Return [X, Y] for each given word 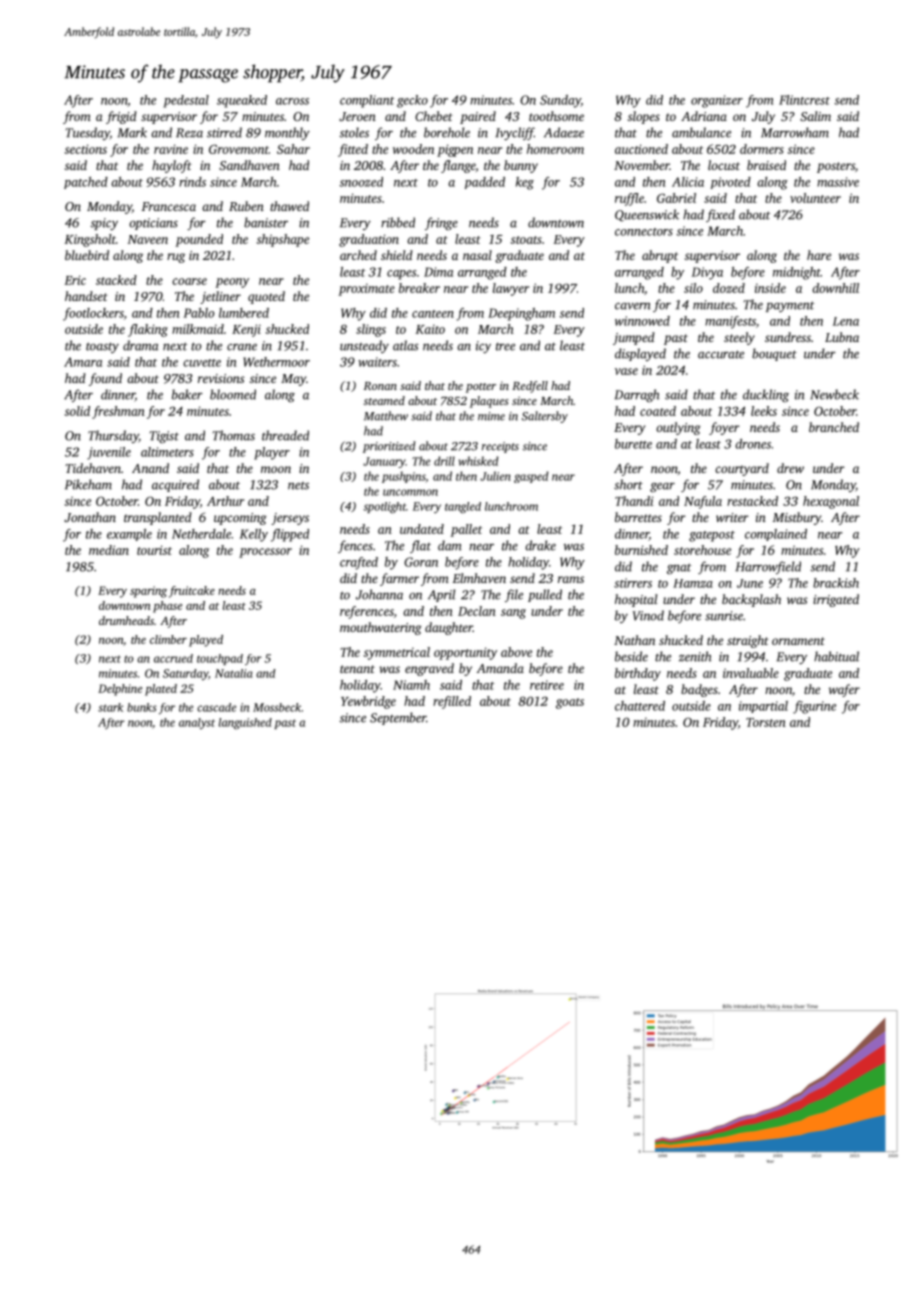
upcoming [240, 519]
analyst [197, 723]
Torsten [766, 722]
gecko [412, 101]
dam [450, 545]
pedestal [186, 101]
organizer [717, 101]
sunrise [724, 616]
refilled [452, 702]
